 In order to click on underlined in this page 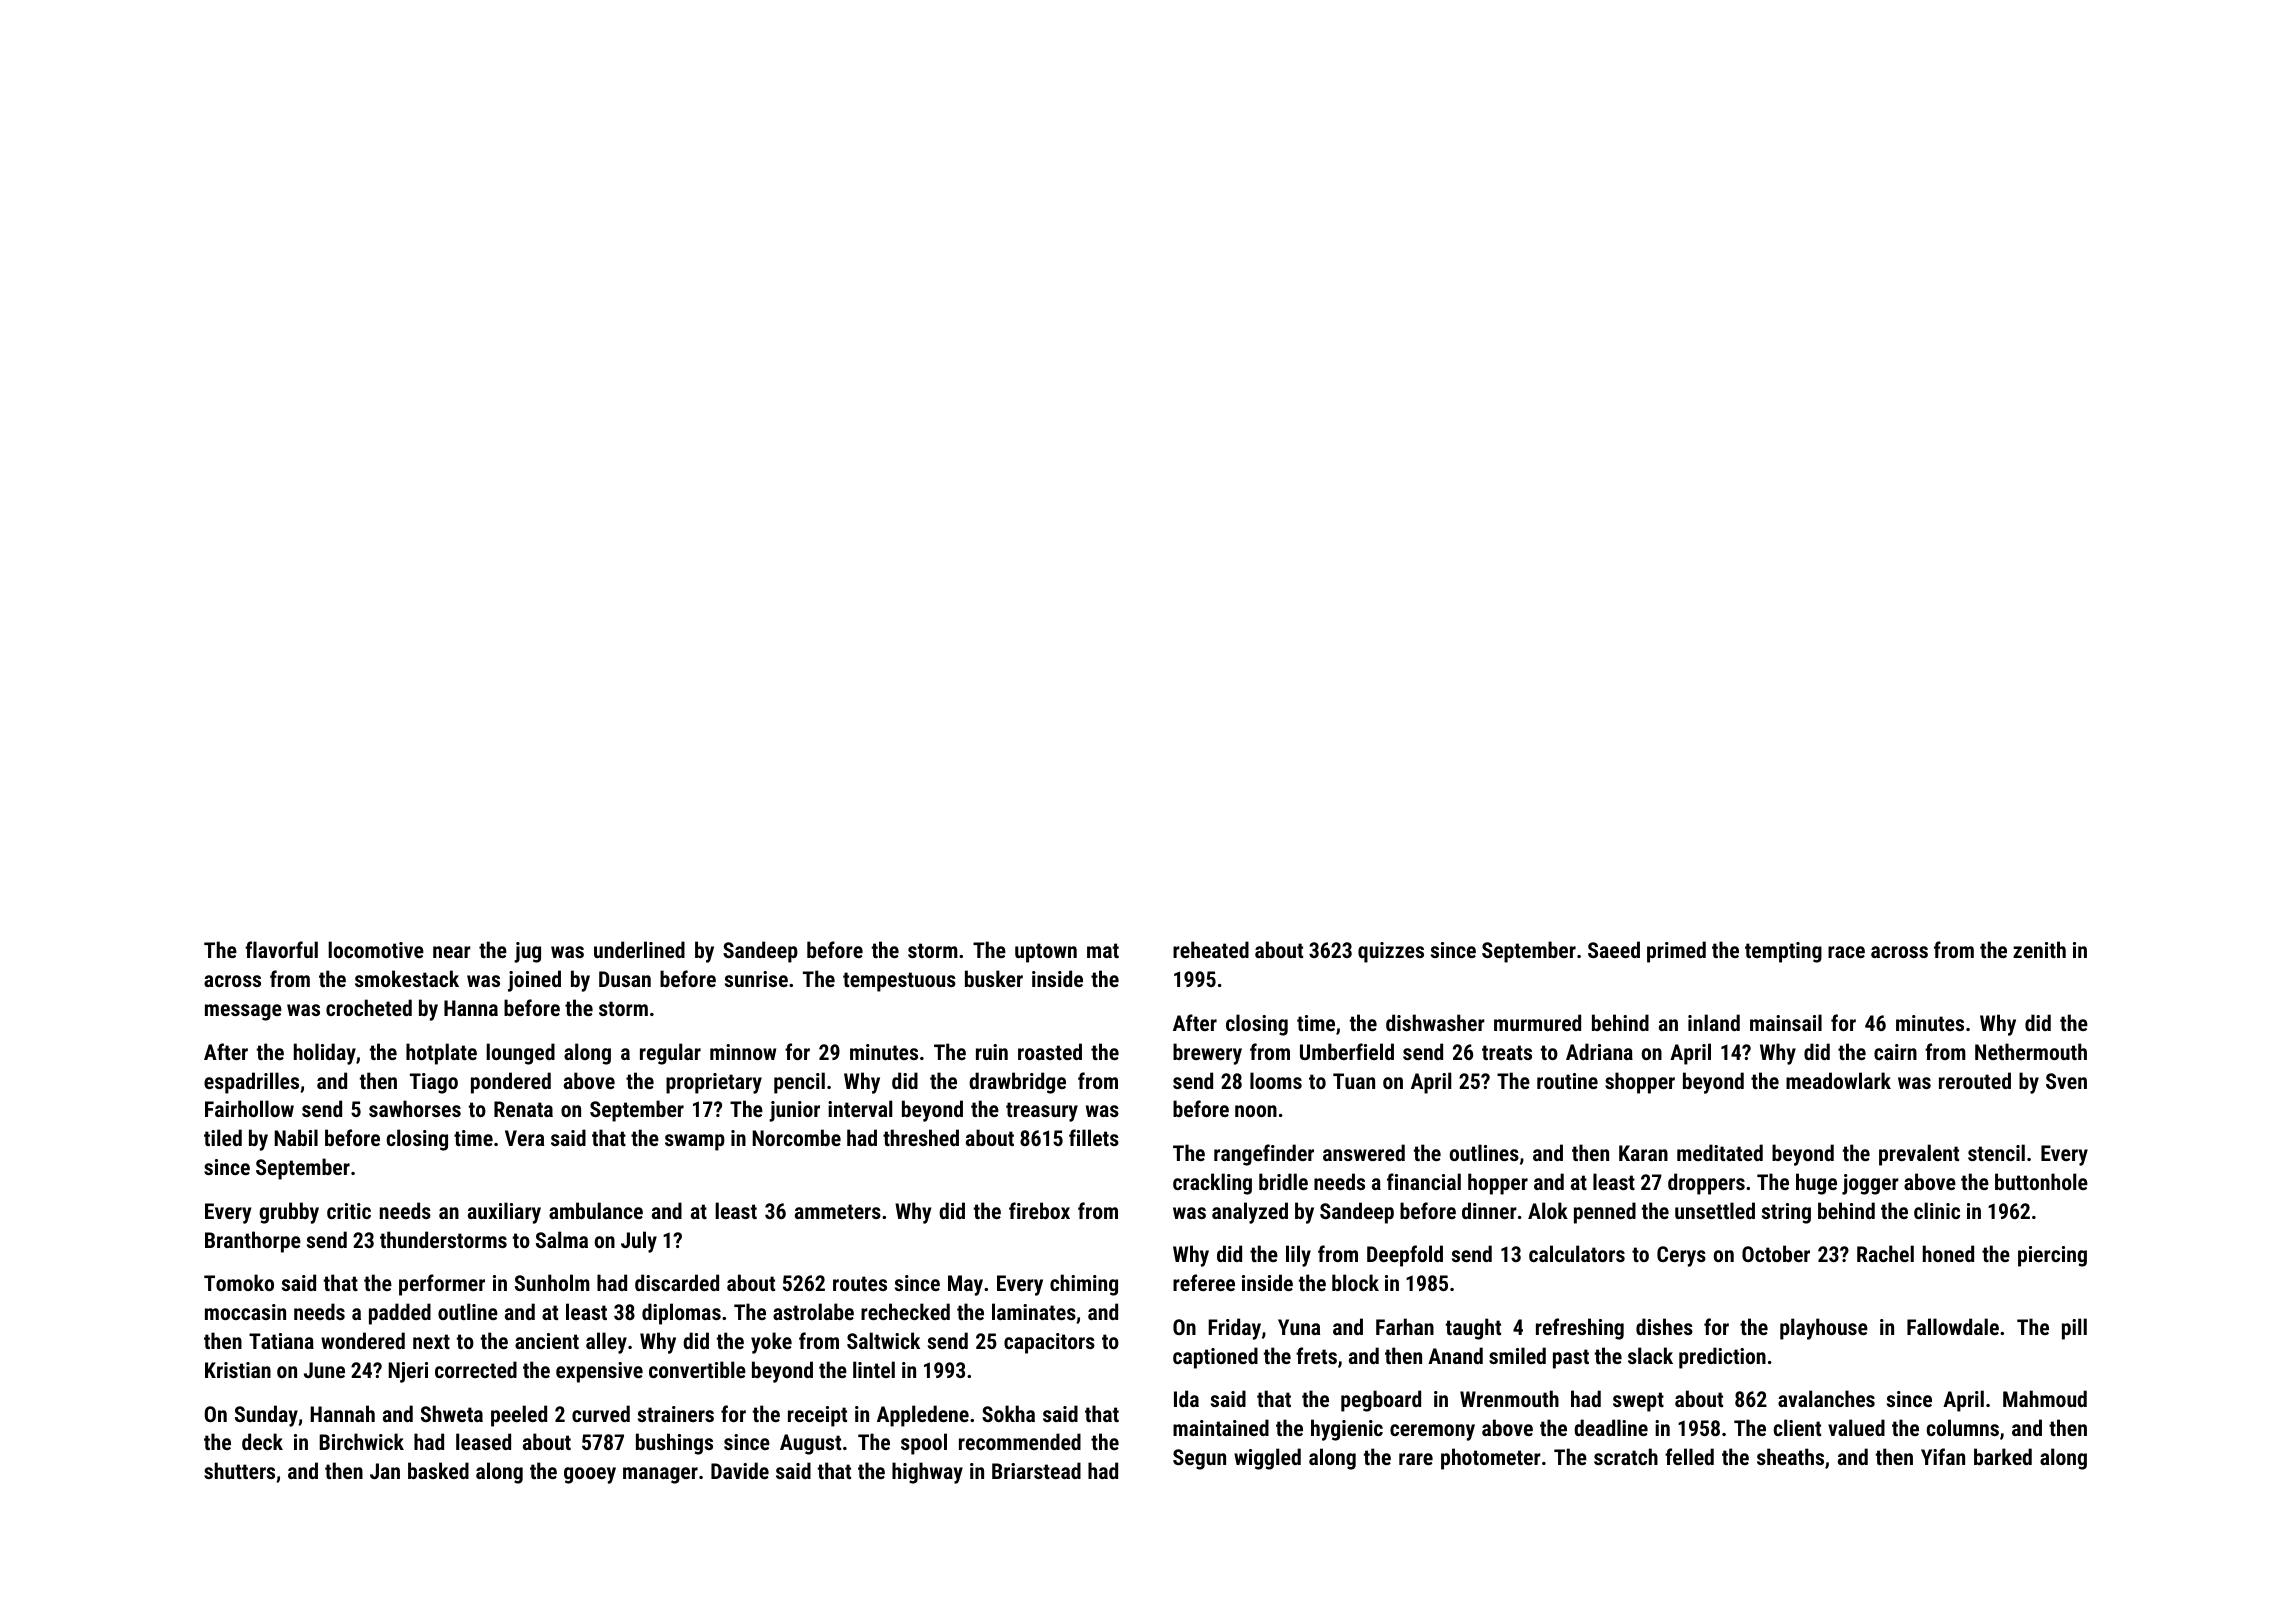, I will do `click(639, 949)`.
